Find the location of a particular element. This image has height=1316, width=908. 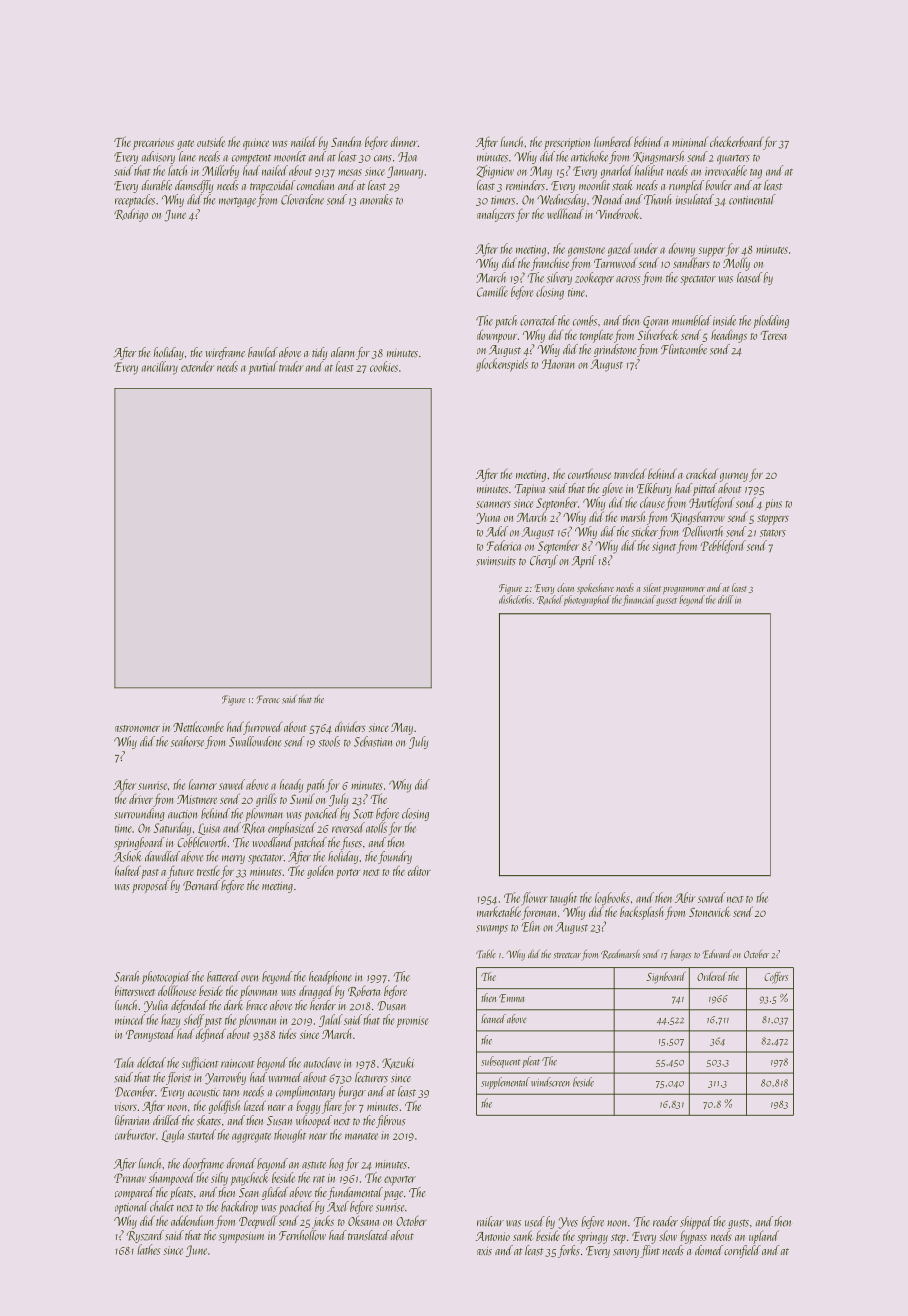

Haoran is located at coordinates (558, 364).
